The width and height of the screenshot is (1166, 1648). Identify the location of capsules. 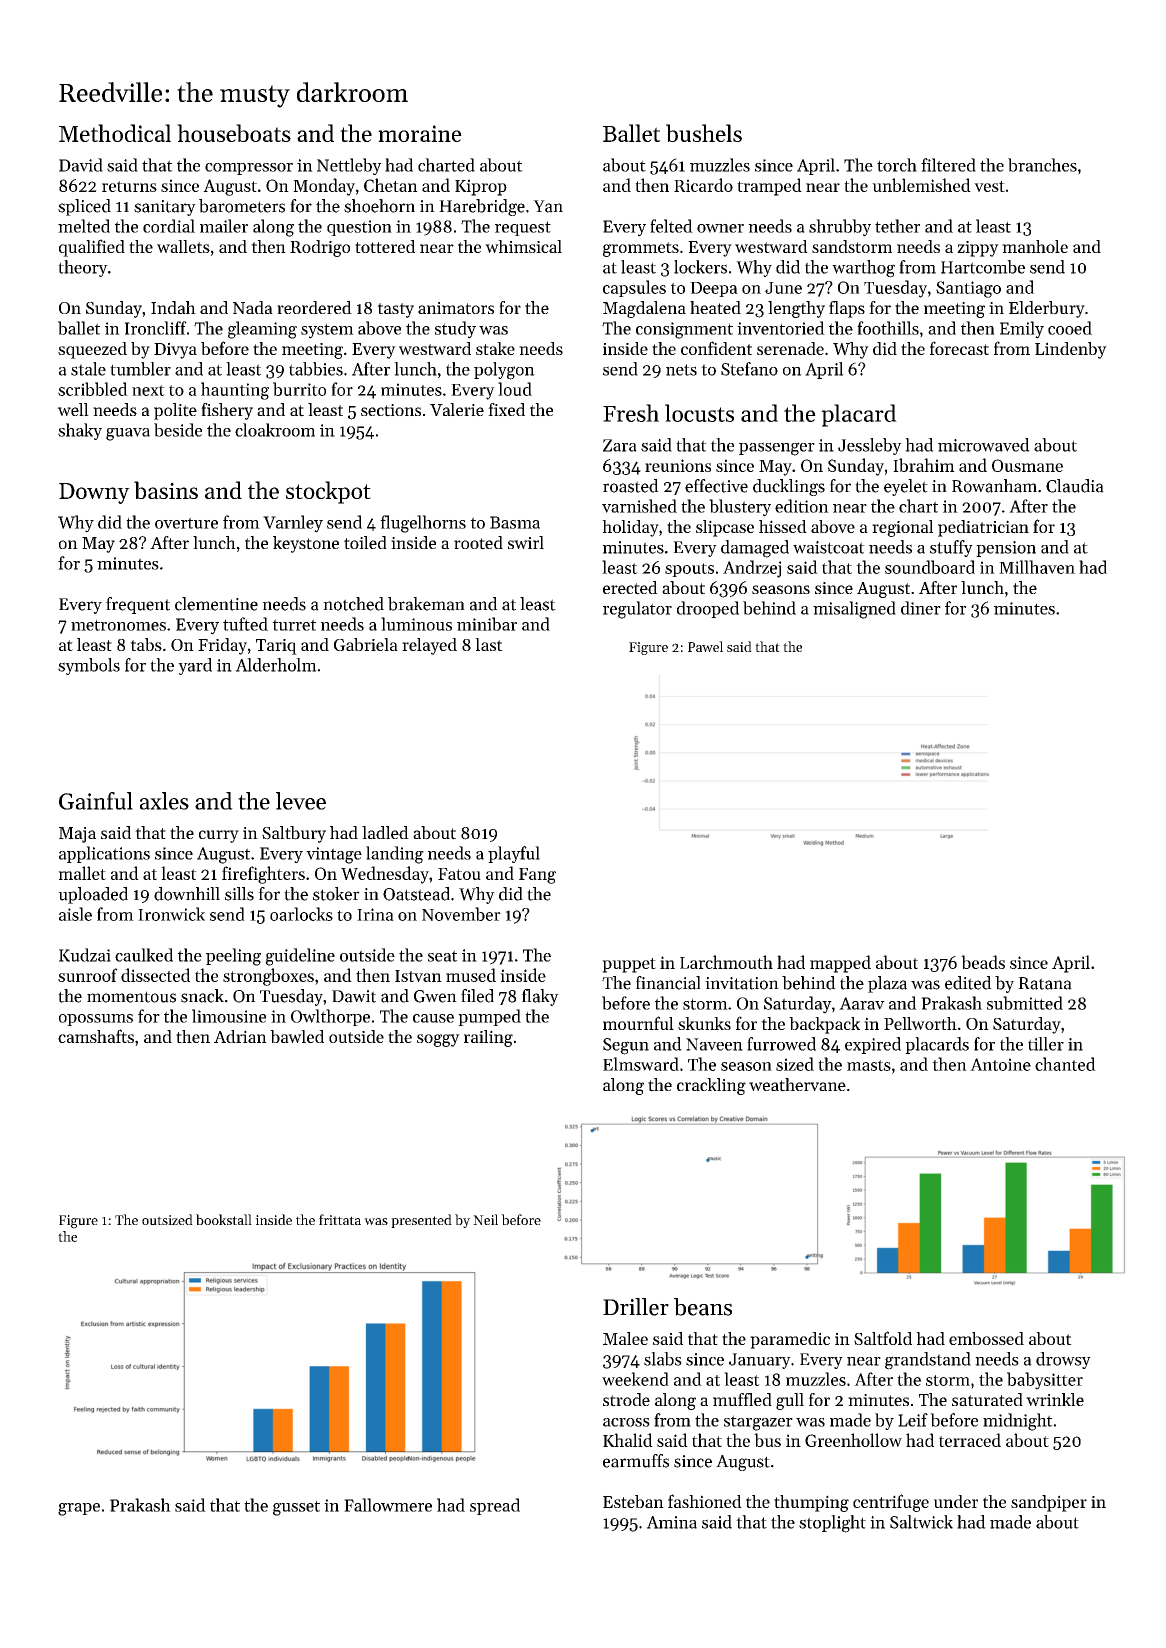
(634, 288).
